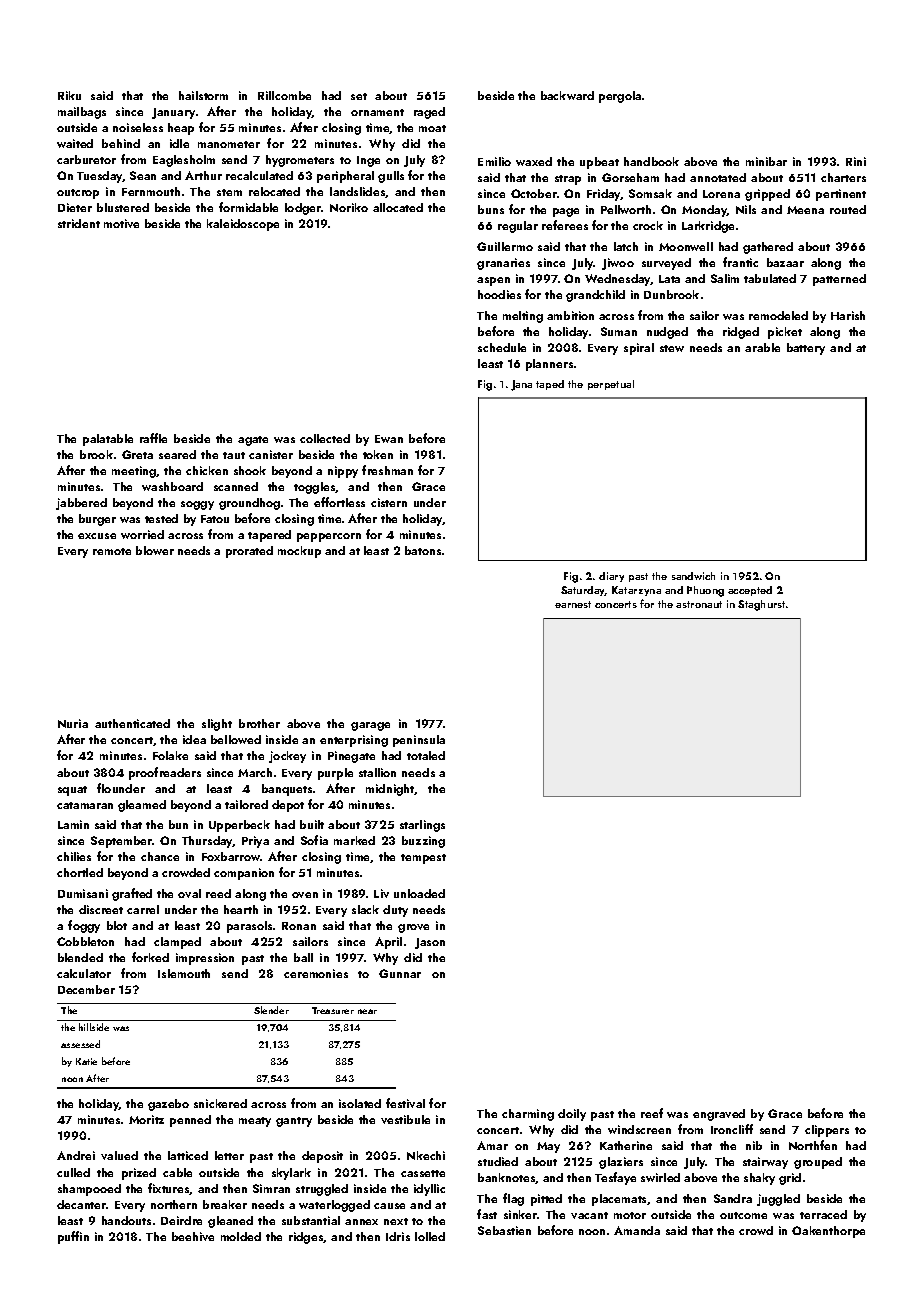 The height and width of the screenshot is (1308, 924). What do you see at coordinates (69, 95) in the screenshot?
I see `Riku` at bounding box center [69, 95].
